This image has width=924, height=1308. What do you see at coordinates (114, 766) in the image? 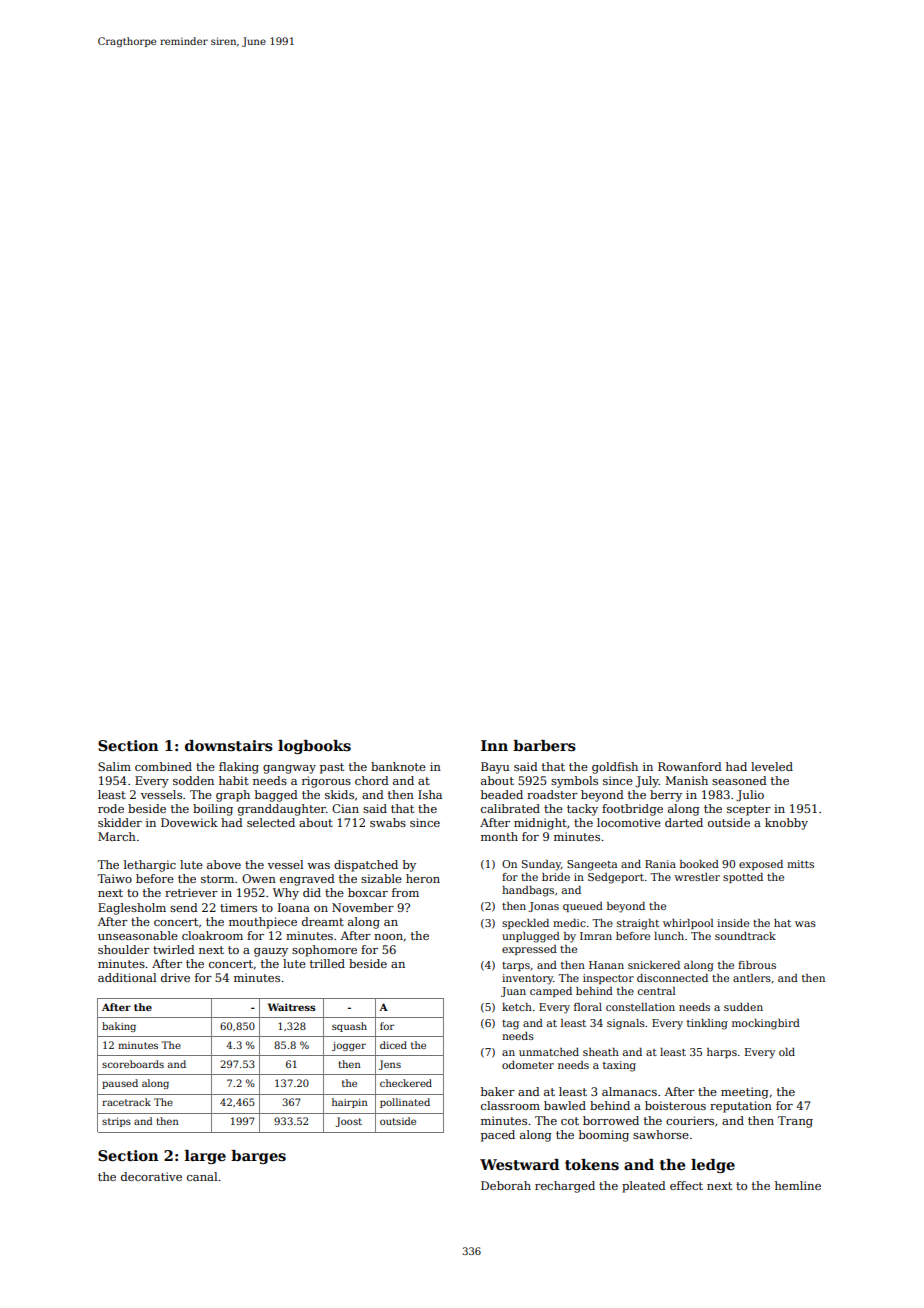
I see `Salim` at bounding box center [114, 766].
